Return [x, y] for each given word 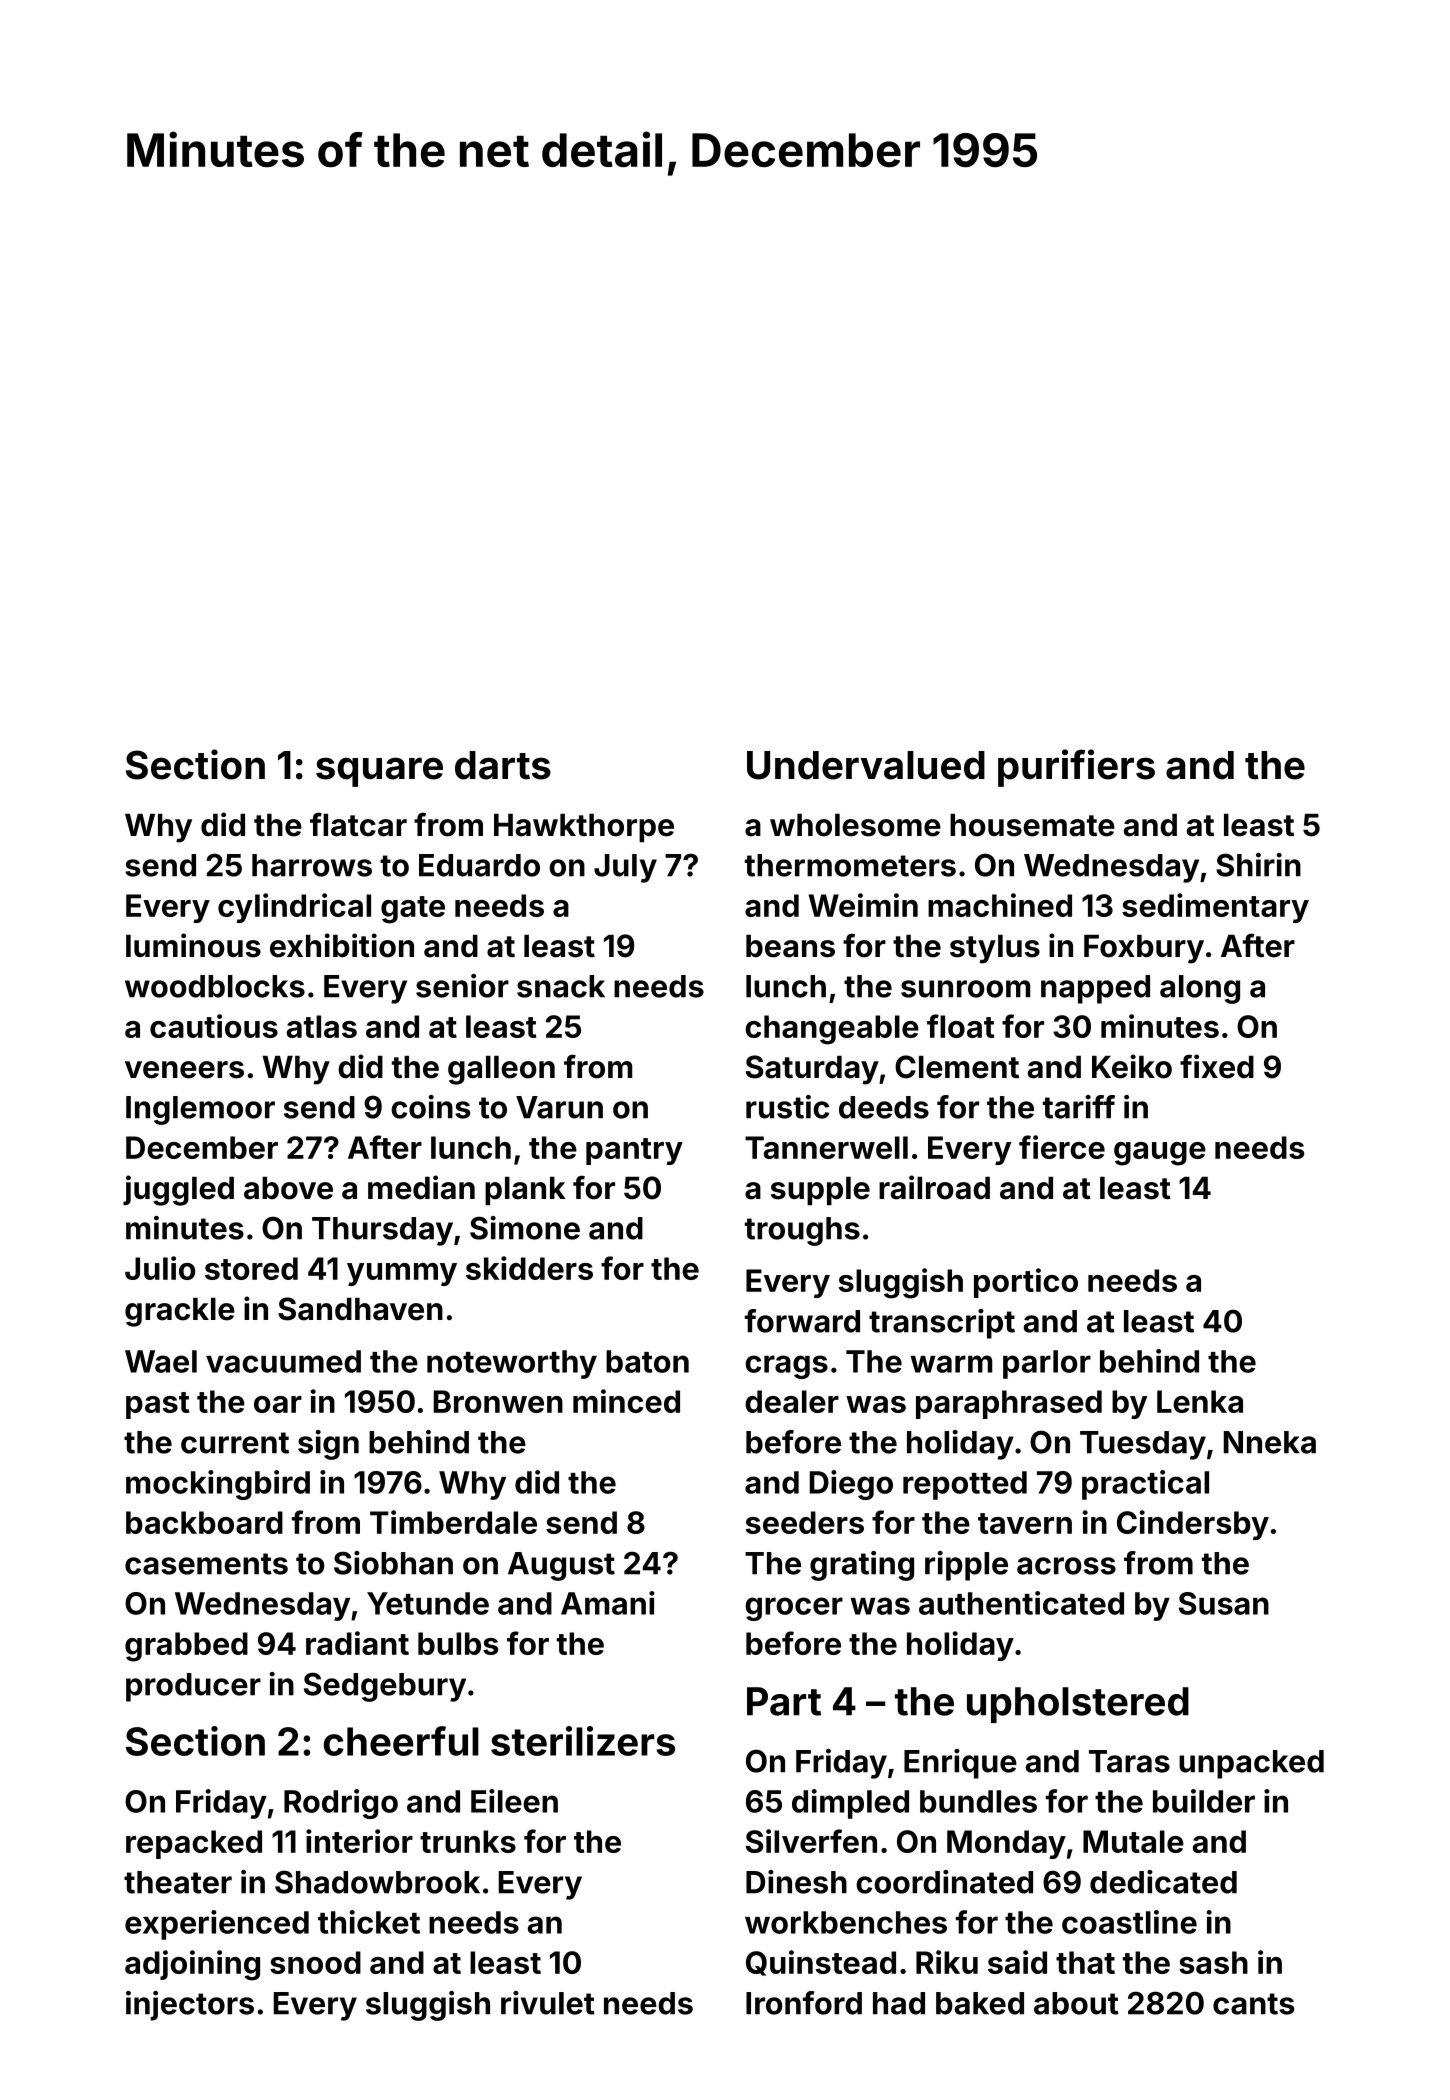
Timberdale [453, 1522]
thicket [369, 1922]
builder [1204, 1801]
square [379, 772]
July [625, 868]
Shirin [1258, 865]
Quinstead [821, 1963]
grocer [794, 1609]
